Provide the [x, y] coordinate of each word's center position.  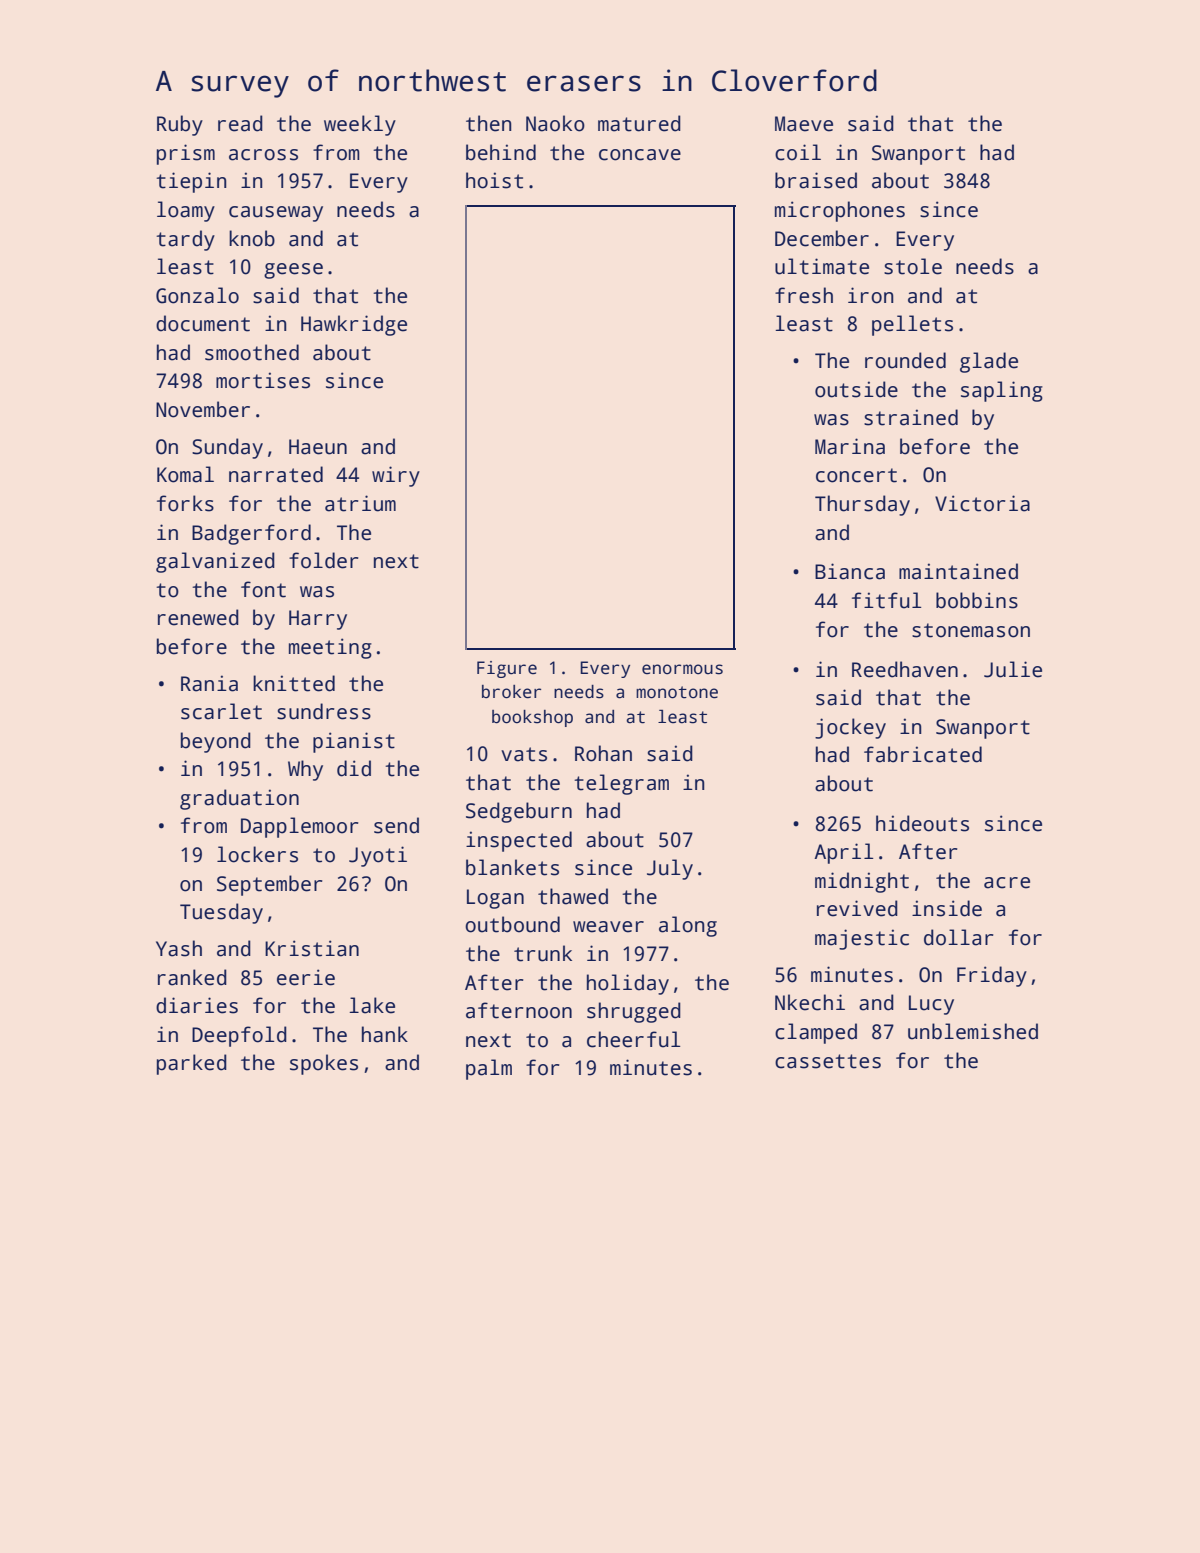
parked [192, 1064]
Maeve [804, 124]
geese [293, 271]
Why [305, 770]
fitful [886, 600]
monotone [677, 692]
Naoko [555, 123]
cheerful [633, 1039]
